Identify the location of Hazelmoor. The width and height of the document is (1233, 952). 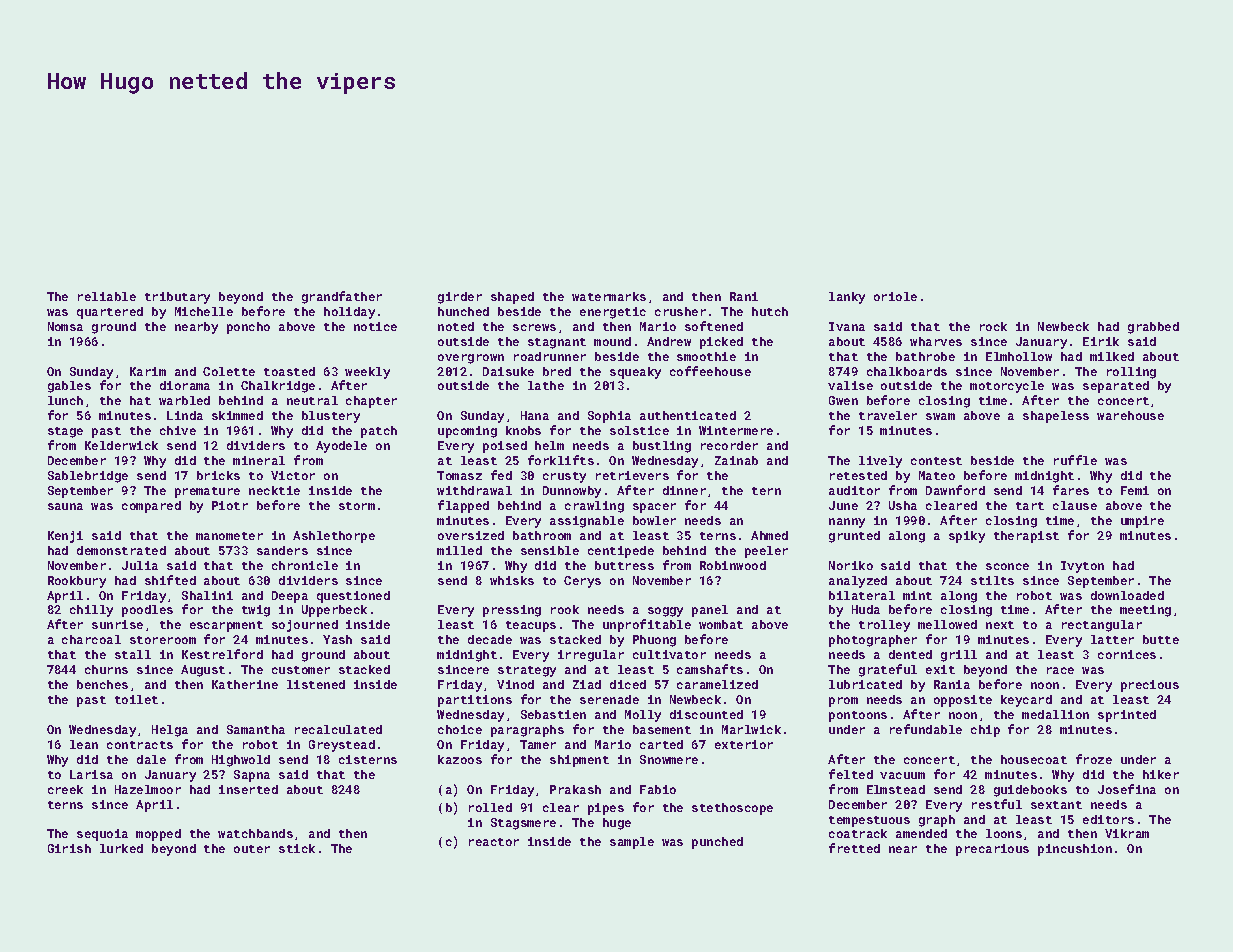
(148, 789).
